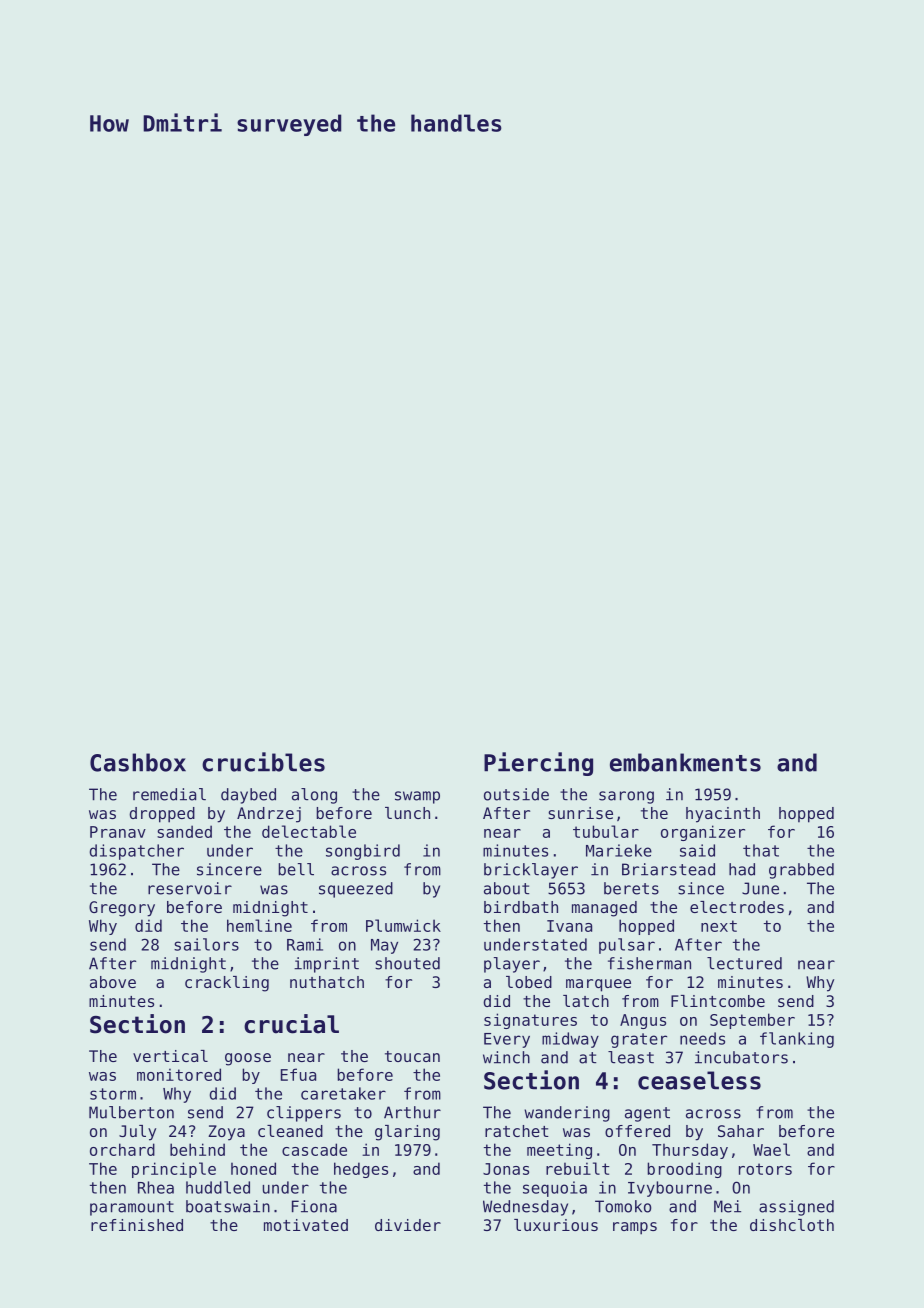 The height and width of the image is (1308, 924). Describe the element at coordinates (174, 1170) in the image. I see `principle` at that location.
